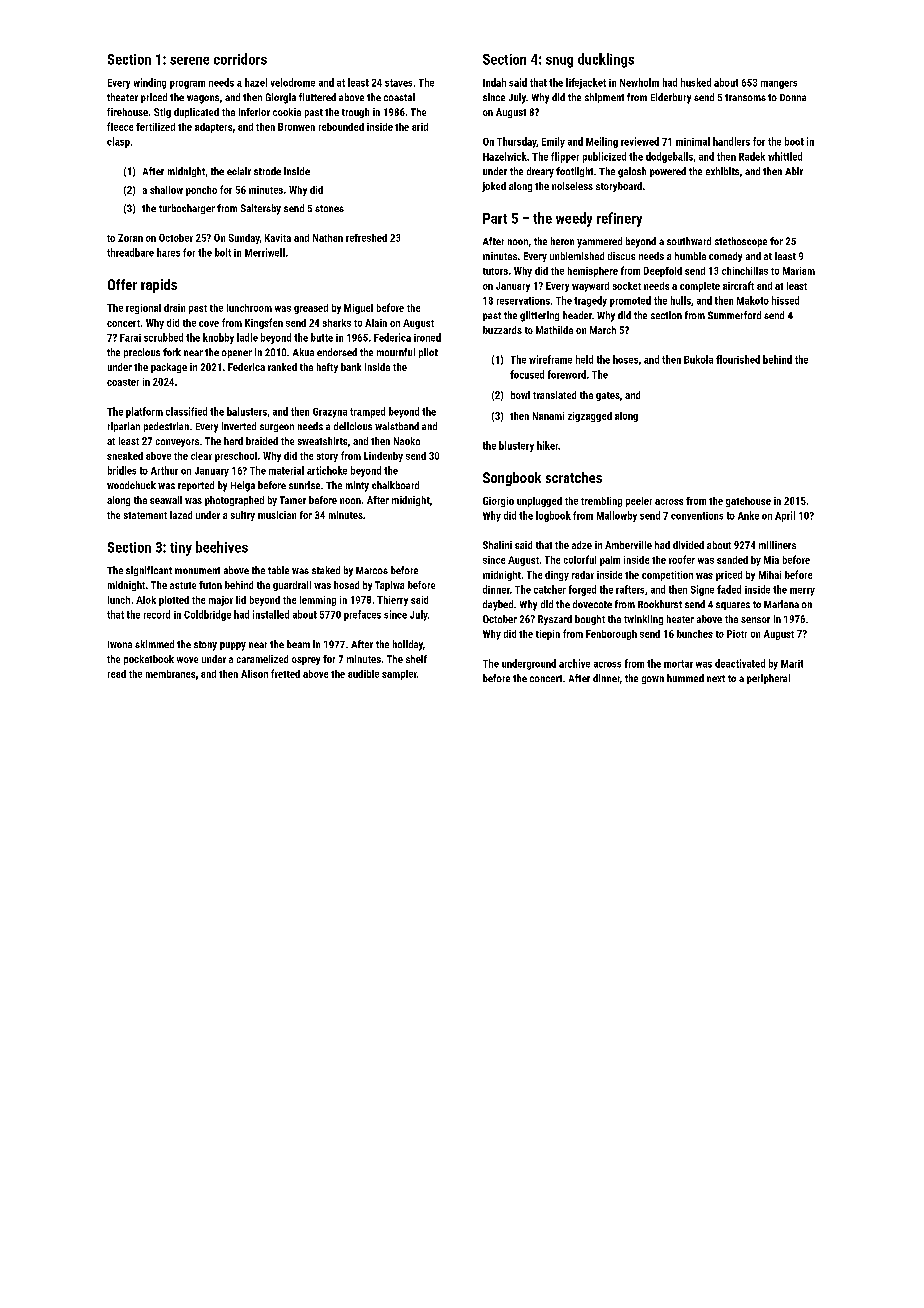  I want to click on cove, so click(209, 324).
